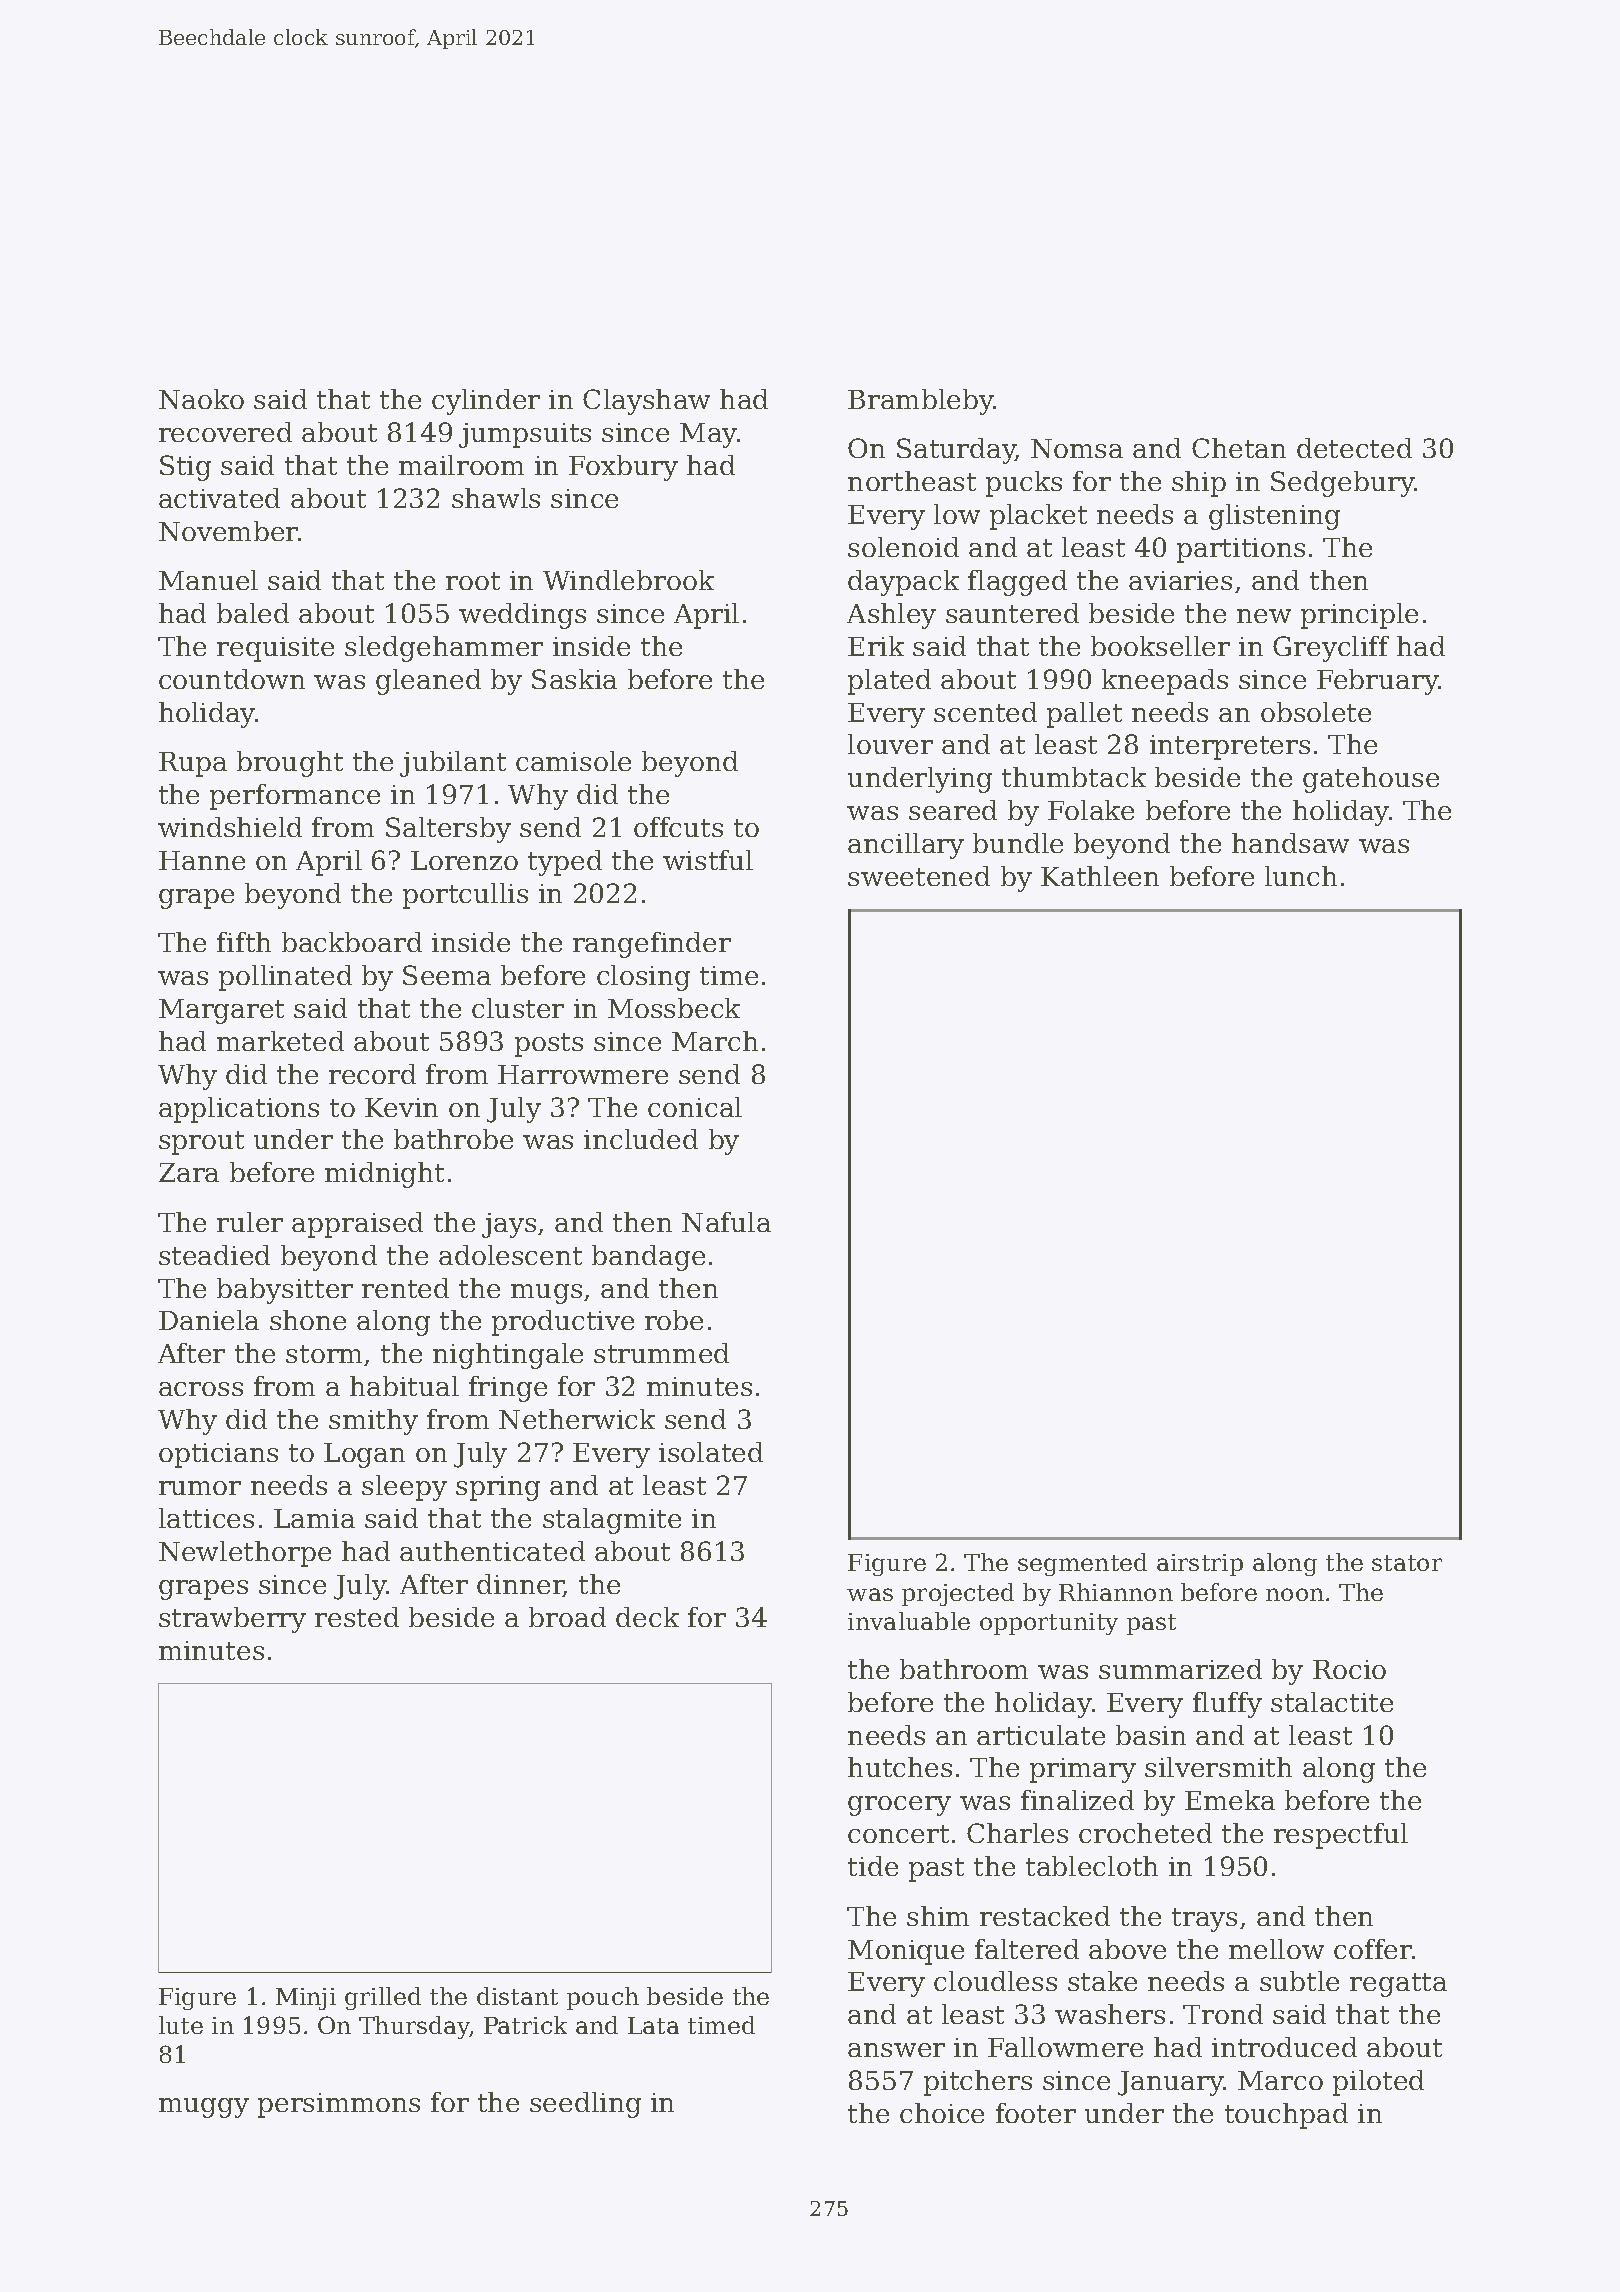 The image size is (1620, 2292). I want to click on Saltersby, so click(448, 830).
